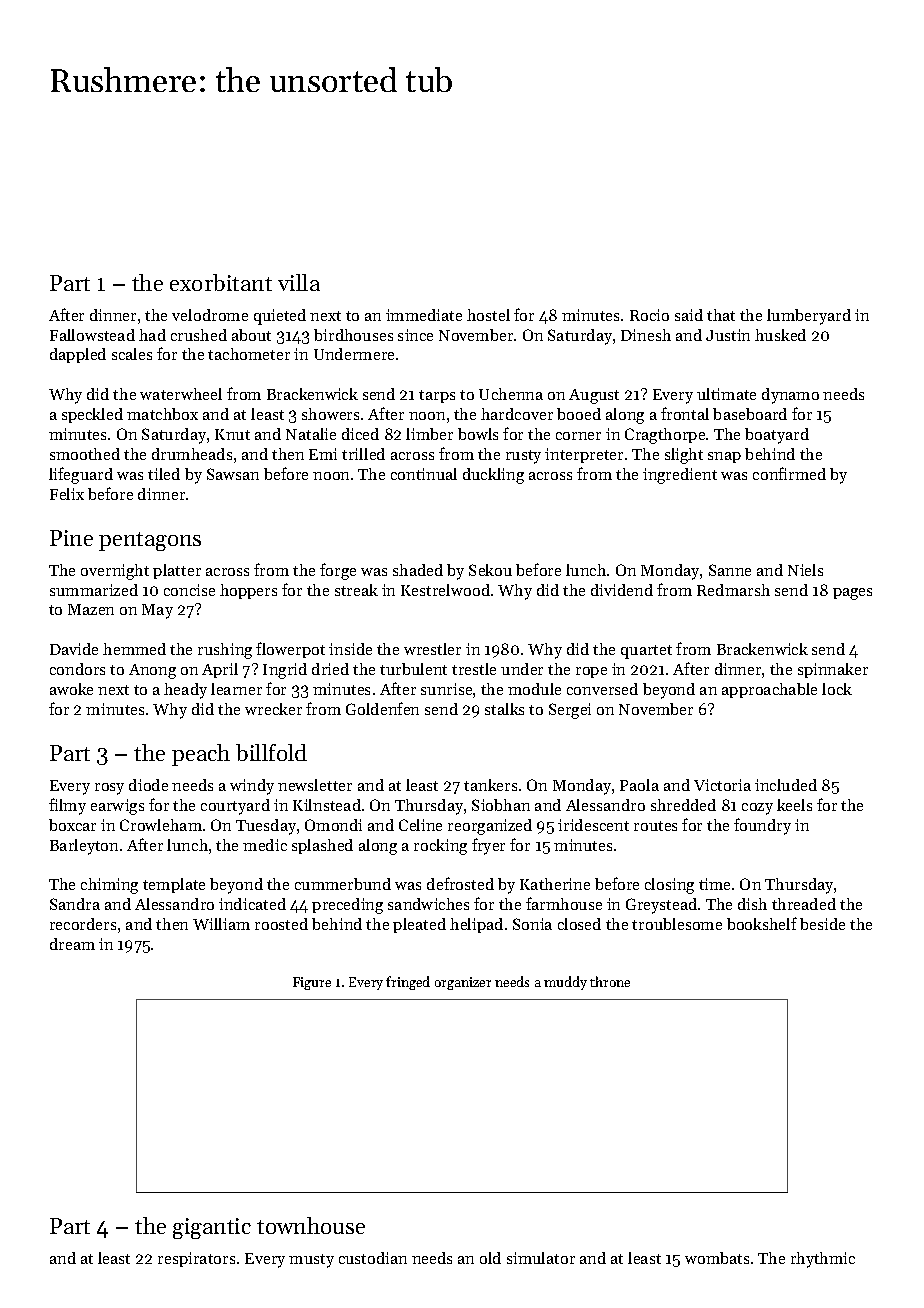 The image size is (924, 1308). What do you see at coordinates (804, 904) in the page?
I see `threaded` at bounding box center [804, 904].
